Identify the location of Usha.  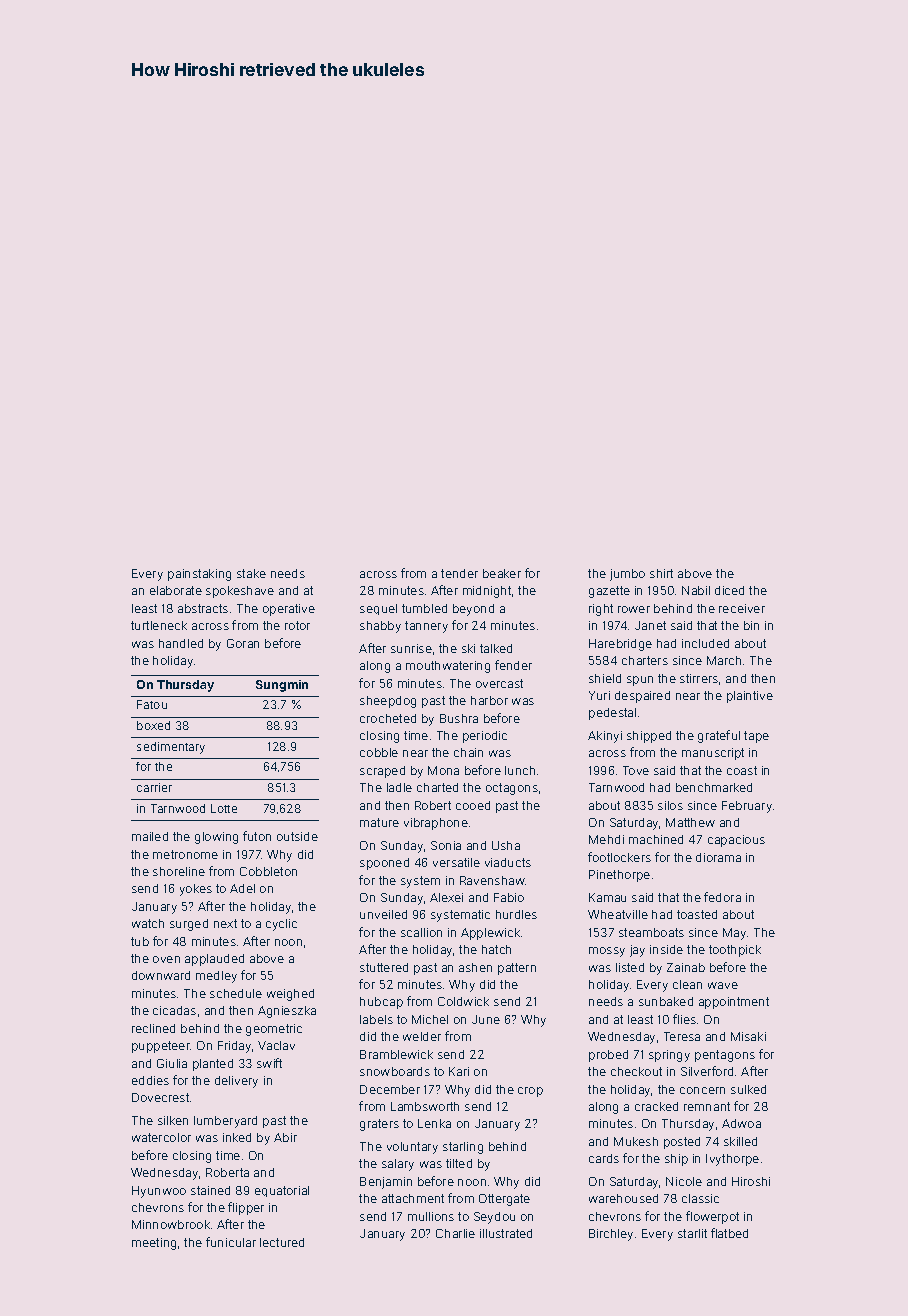
(506, 845).
